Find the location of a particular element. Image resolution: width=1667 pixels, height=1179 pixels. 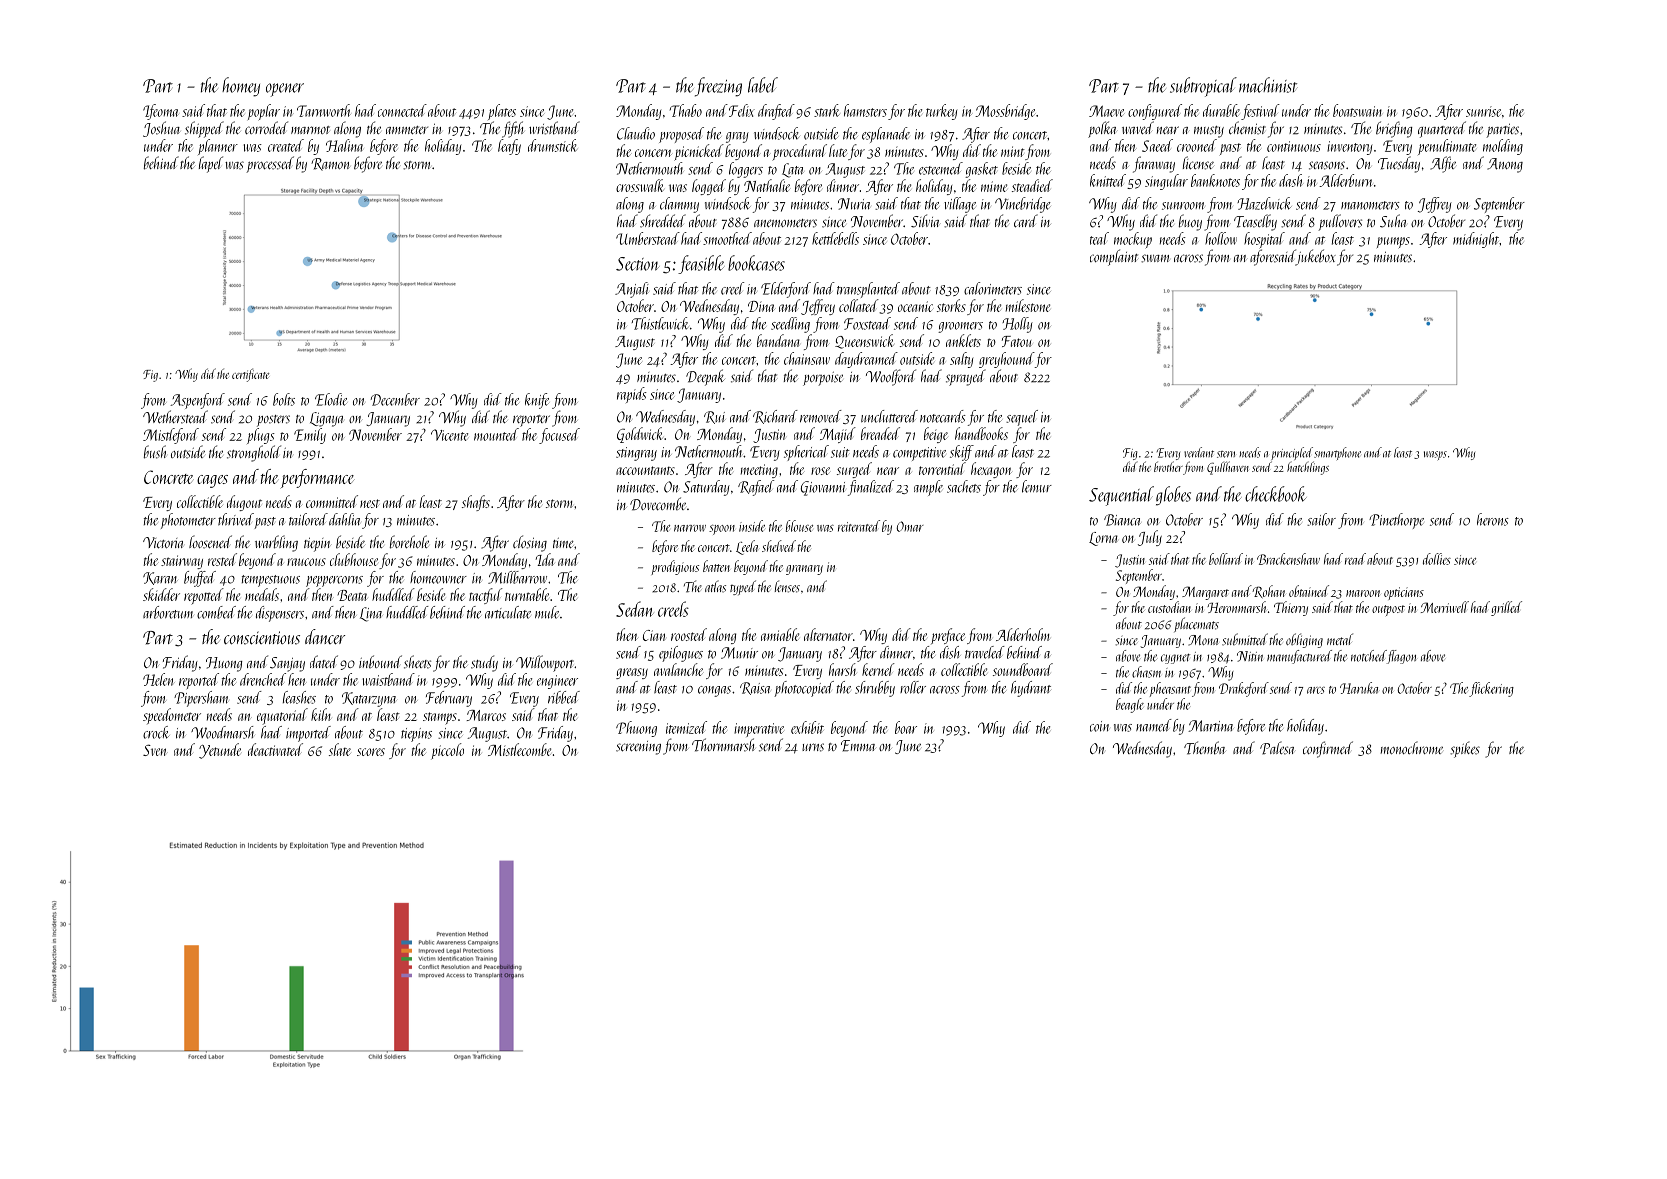

Mistlecombe is located at coordinates (519, 749).
